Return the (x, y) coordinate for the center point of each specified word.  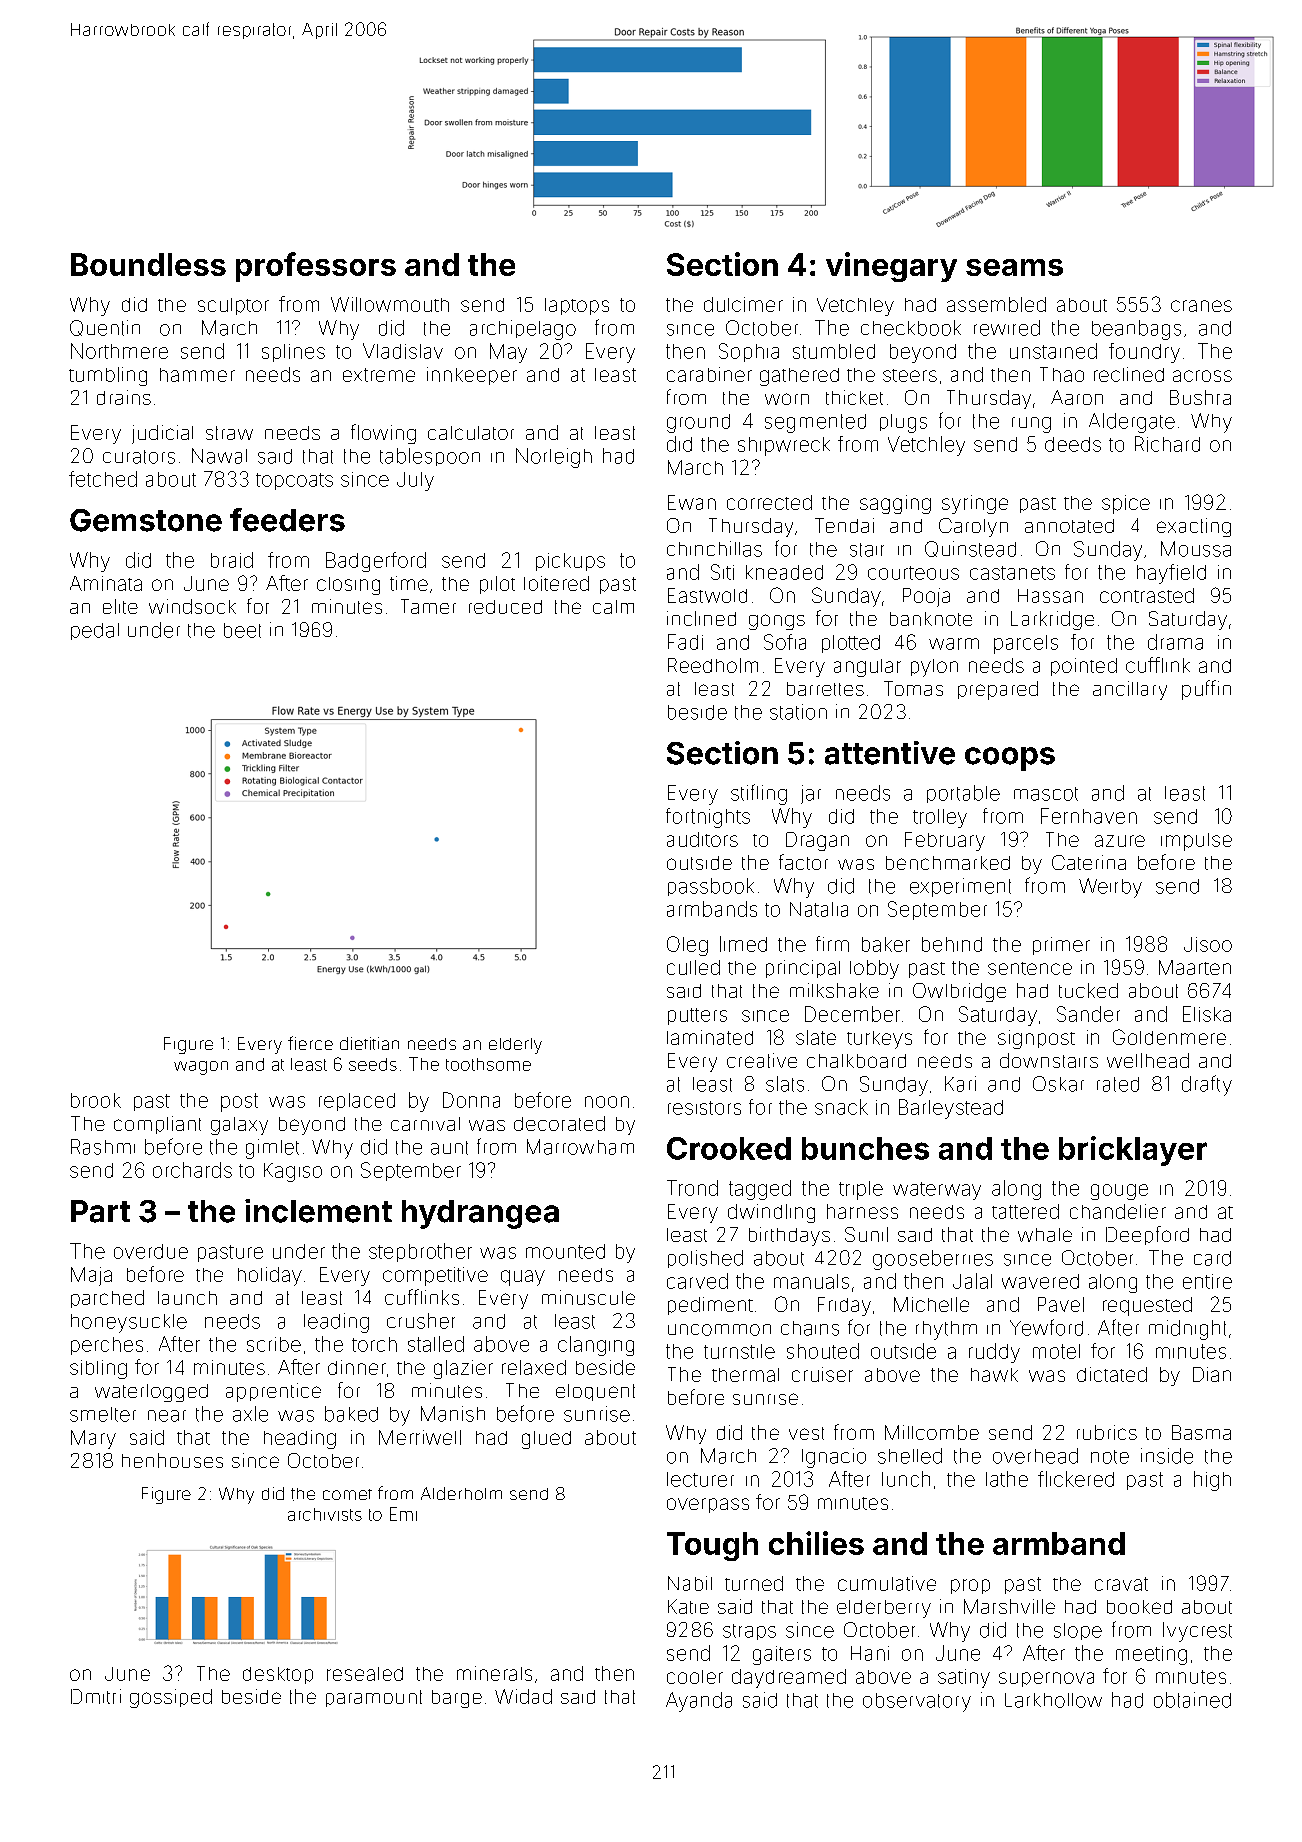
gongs (777, 622)
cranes (1201, 306)
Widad (523, 1696)
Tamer (428, 606)
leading (336, 1323)
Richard (1167, 444)
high (1212, 1481)
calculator (471, 433)
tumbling (108, 376)
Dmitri (96, 1696)
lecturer (700, 1479)
